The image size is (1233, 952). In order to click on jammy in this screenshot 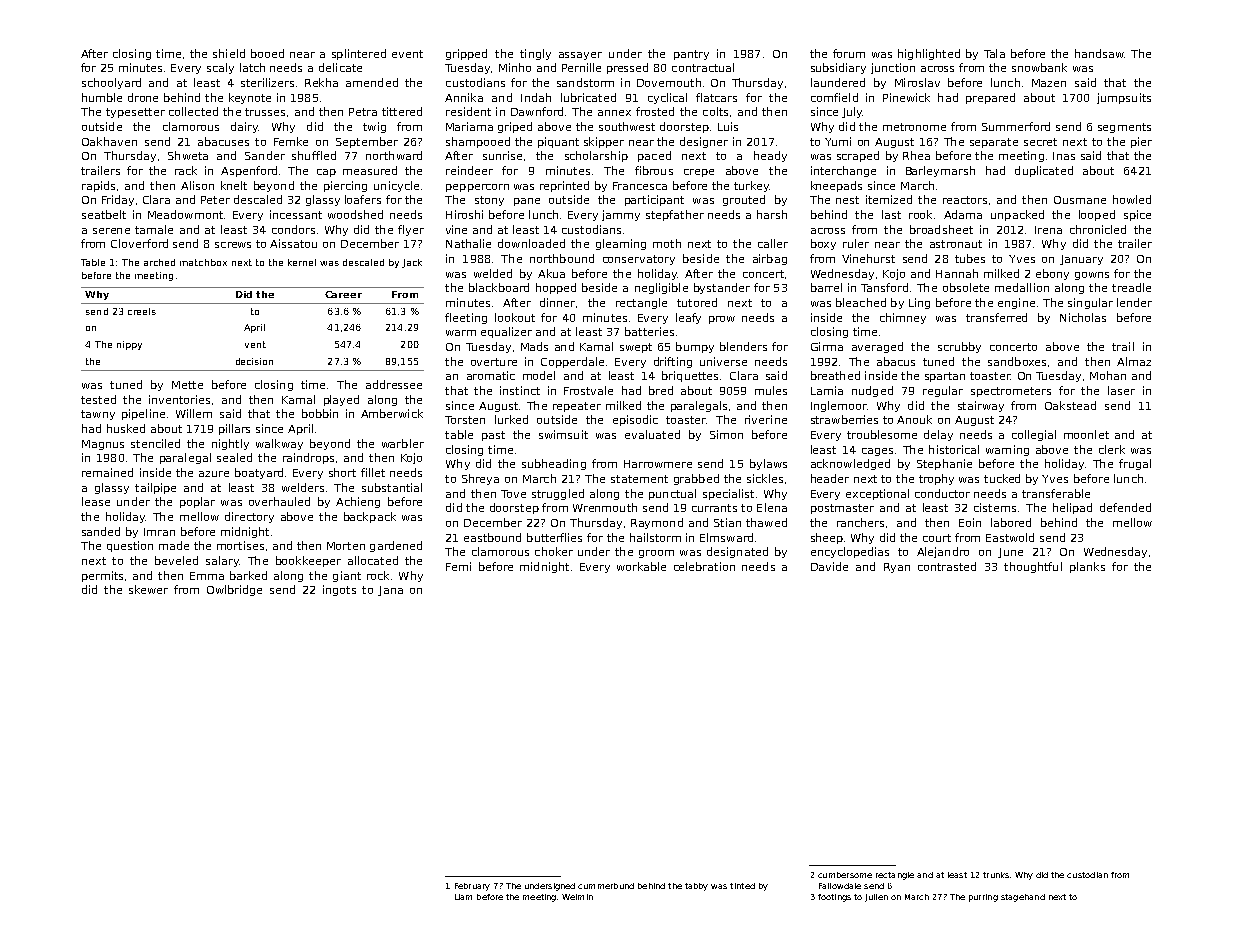, I will do `click(621, 215)`.
